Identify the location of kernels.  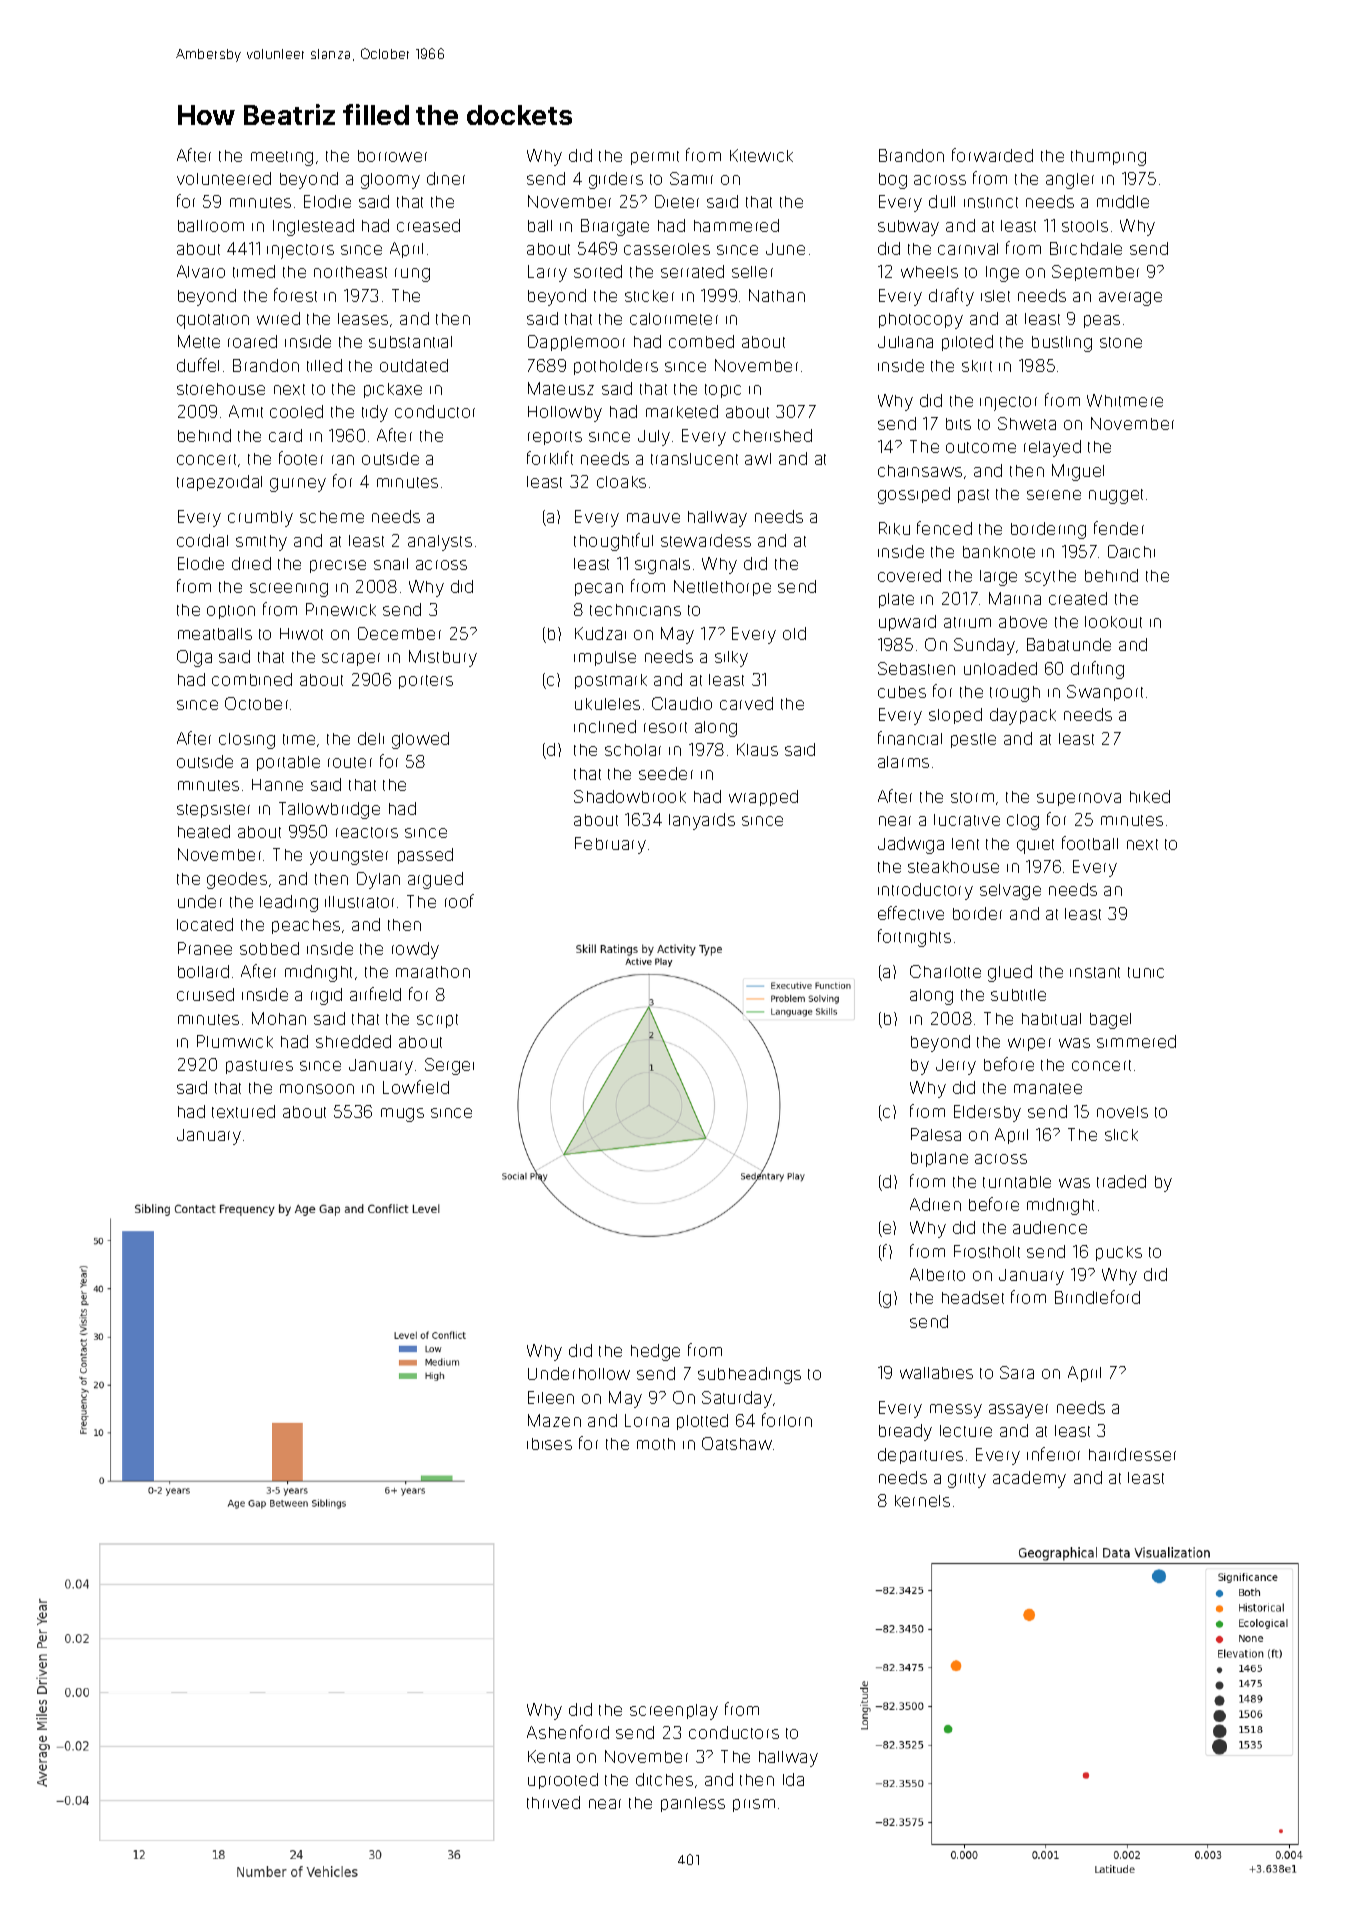
(922, 1501).
